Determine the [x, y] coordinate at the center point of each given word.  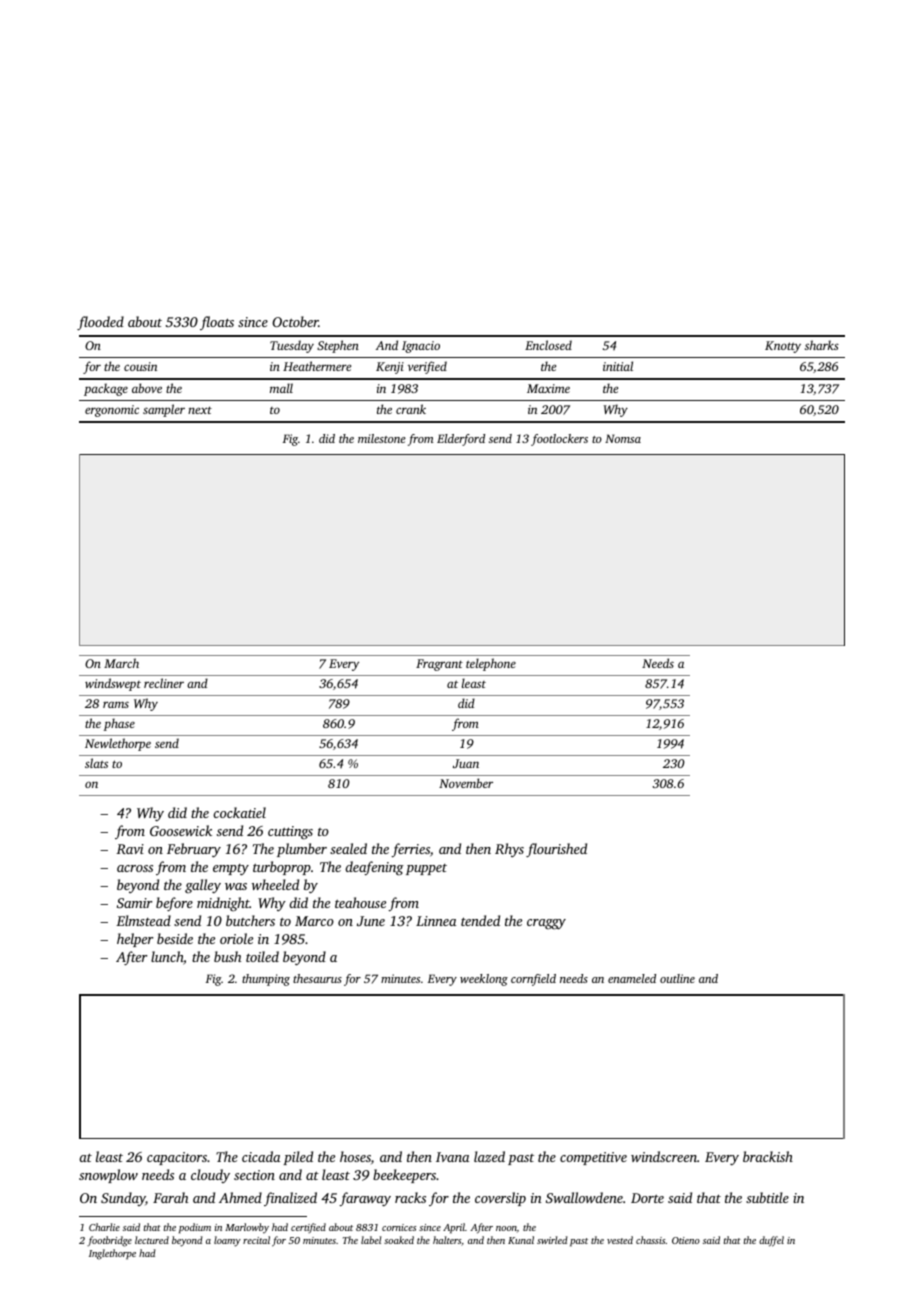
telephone [491, 664]
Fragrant [439, 665]
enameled [632, 978]
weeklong [484, 980]
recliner [164, 683]
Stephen [338, 346]
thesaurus [317, 978]
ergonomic [112, 411]
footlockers [559, 440]
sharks [822, 345]
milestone [382, 438]
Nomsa [623, 438]
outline [677, 978]
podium [195, 1228]
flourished [556, 850]
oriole [236, 938]
